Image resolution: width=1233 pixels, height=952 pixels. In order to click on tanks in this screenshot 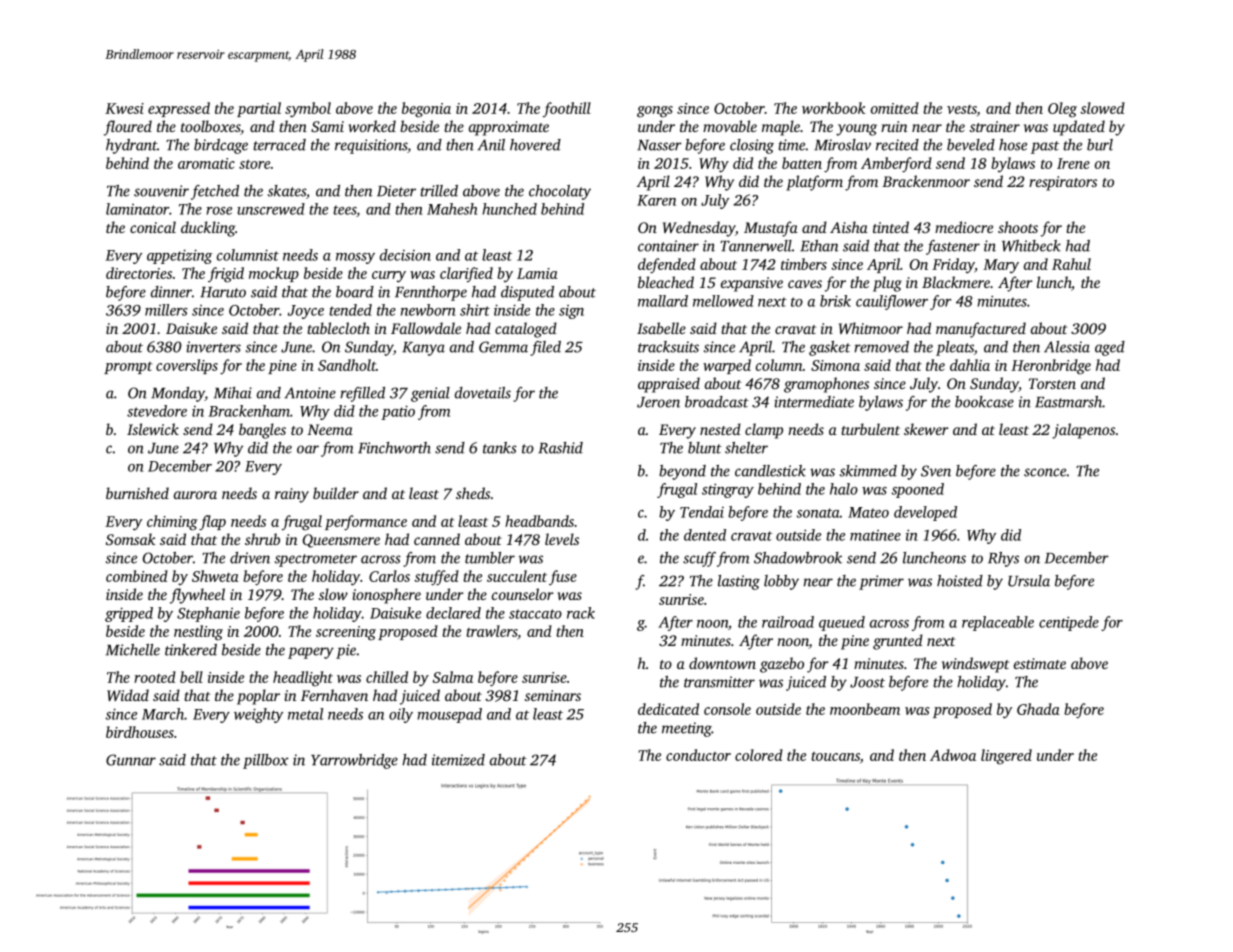, I will do `click(500, 448)`.
